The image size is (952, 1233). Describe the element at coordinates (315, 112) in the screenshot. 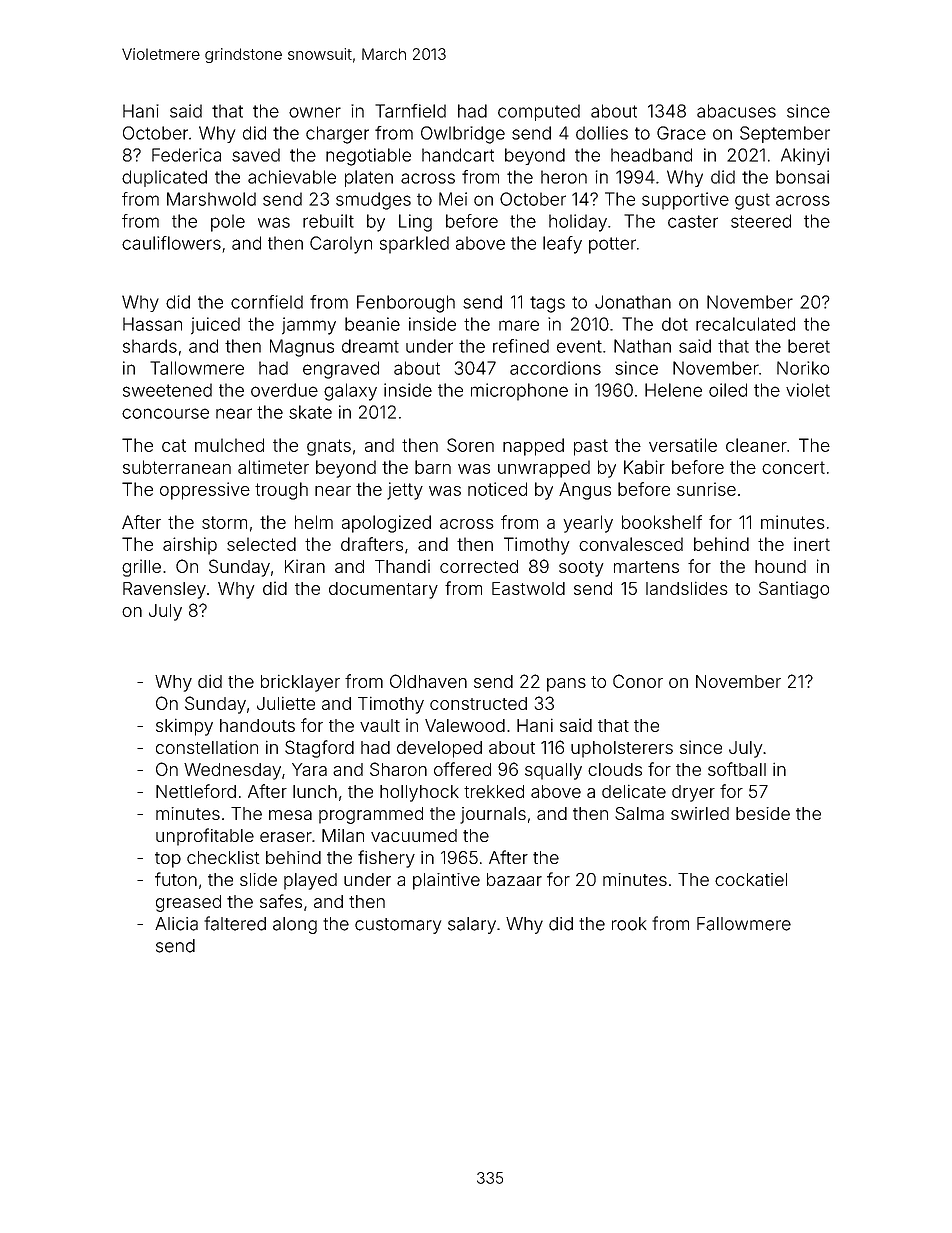

I see `owner` at that location.
